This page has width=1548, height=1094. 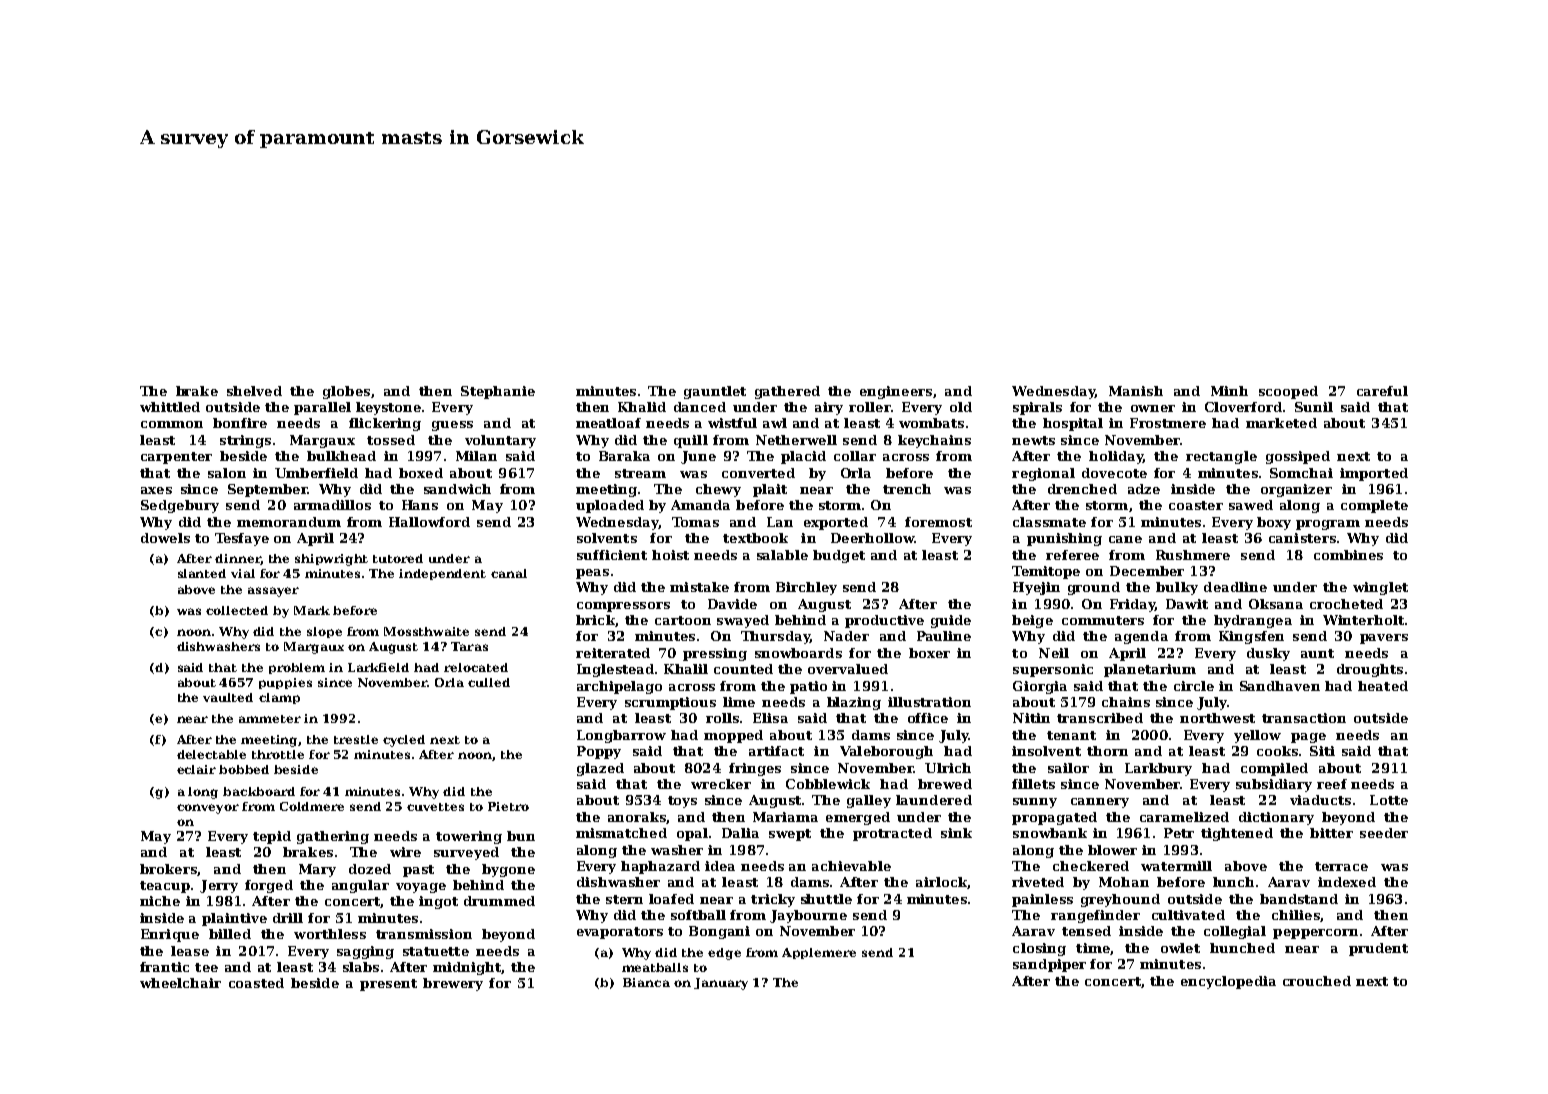 What do you see at coordinates (273, 592) in the page?
I see `assayer` at bounding box center [273, 592].
